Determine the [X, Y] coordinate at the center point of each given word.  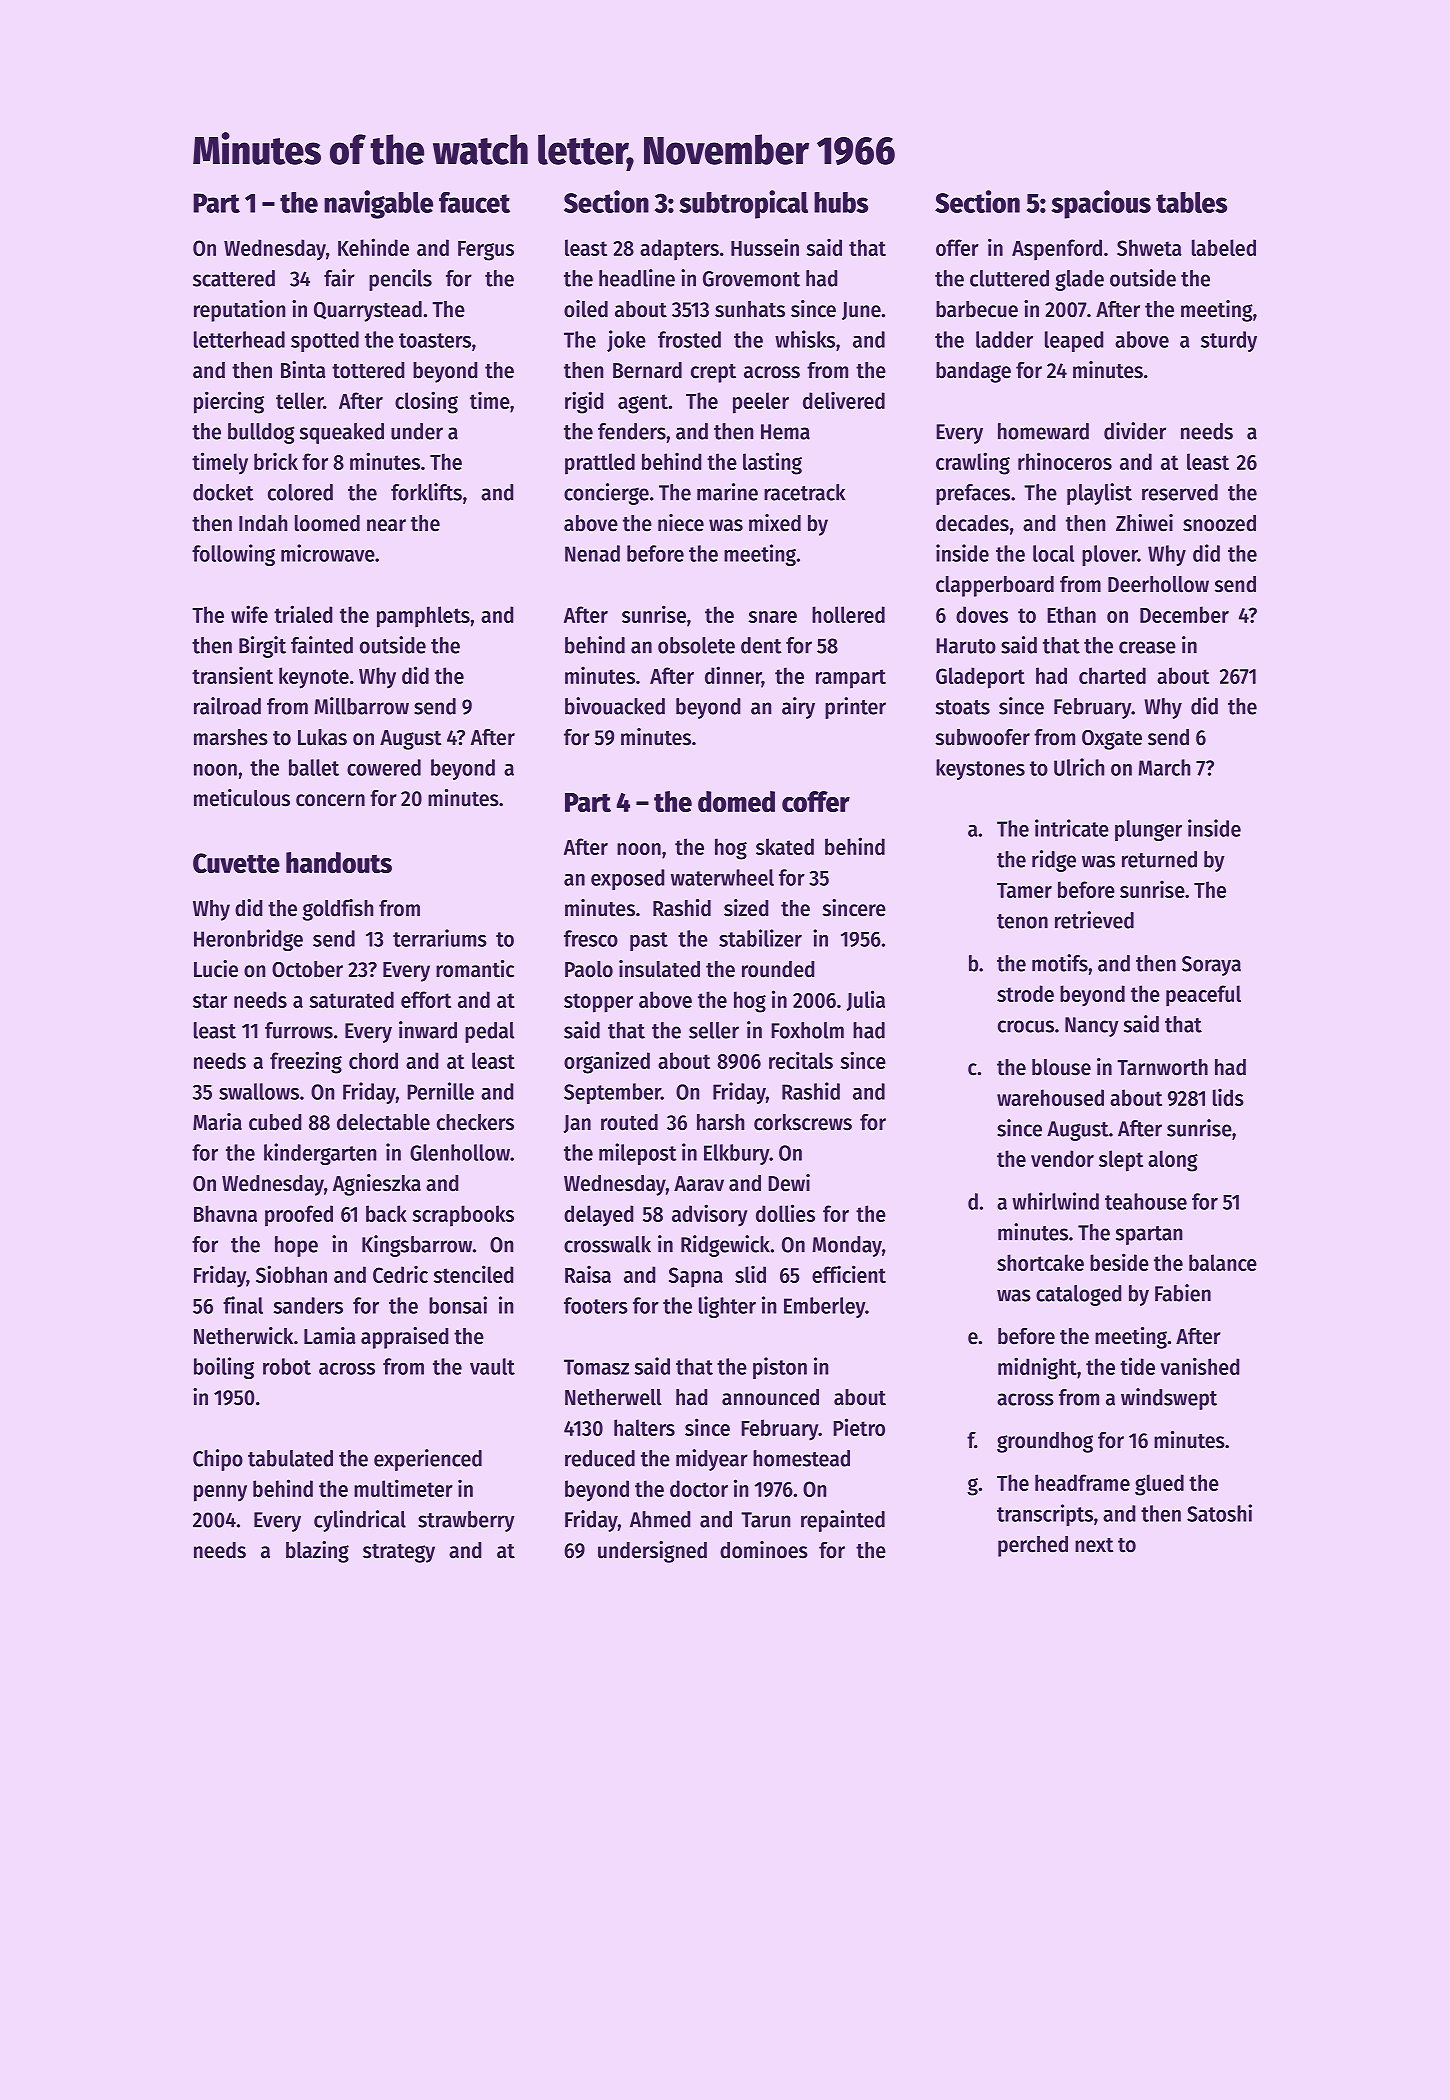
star [210, 1000]
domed [736, 801]
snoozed [1219, 523]
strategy [399, 1553]
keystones [980, 769]
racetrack [804, 492]
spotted [325, 341]
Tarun [765, 1520]
